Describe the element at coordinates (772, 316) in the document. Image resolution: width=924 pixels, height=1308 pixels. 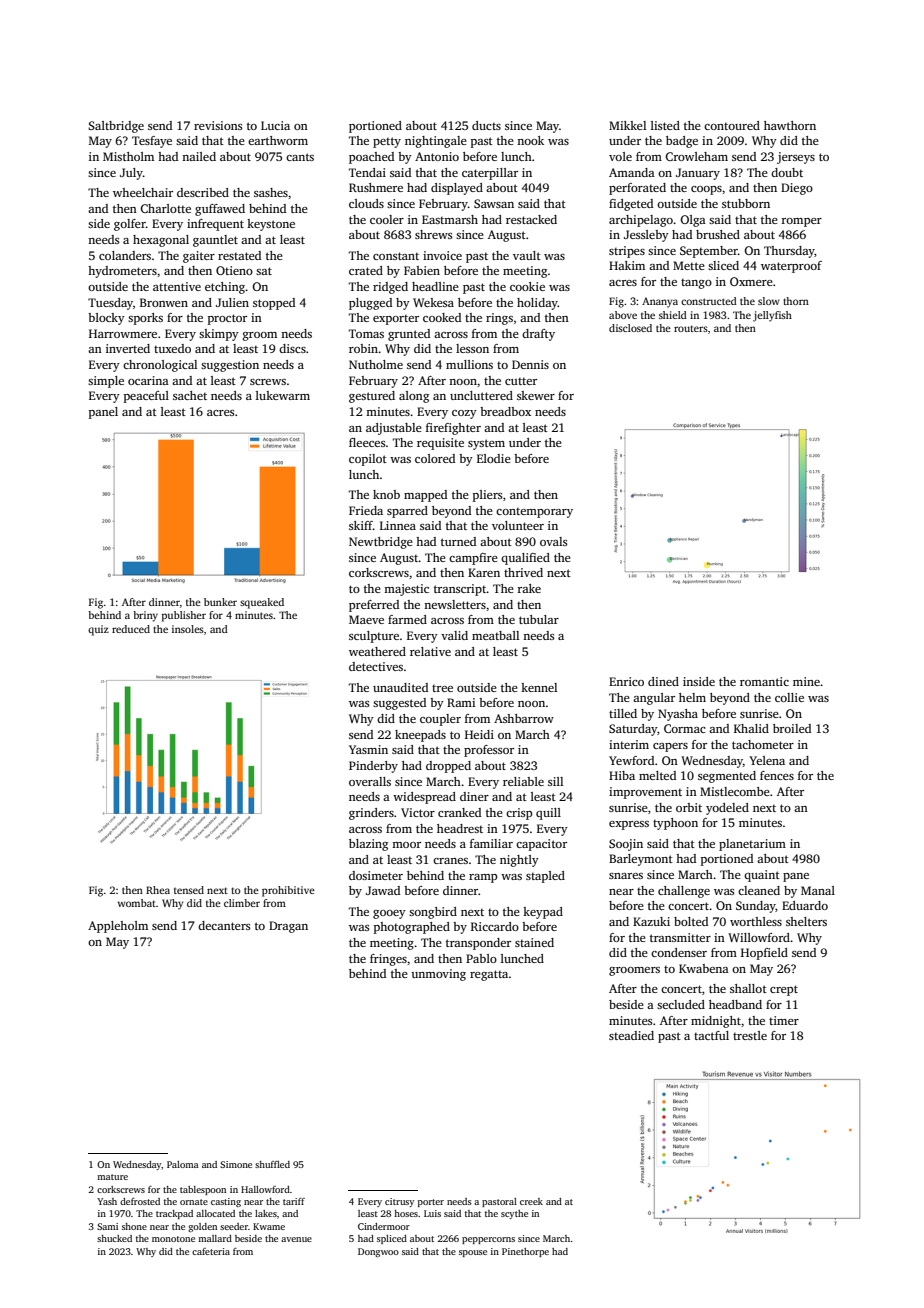
I see `jellyfish` at that location.
